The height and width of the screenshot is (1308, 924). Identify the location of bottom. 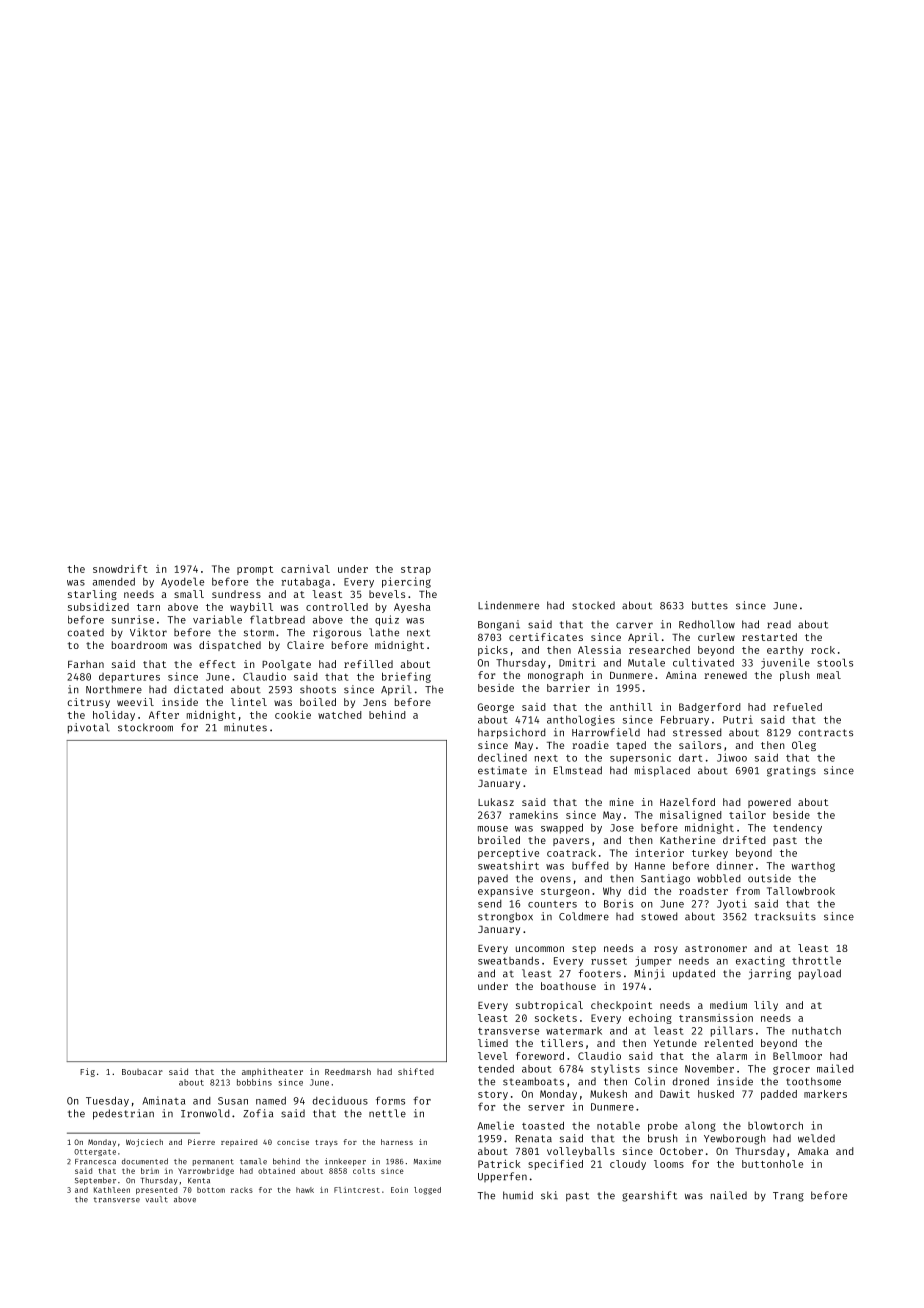
(211, 1190).
